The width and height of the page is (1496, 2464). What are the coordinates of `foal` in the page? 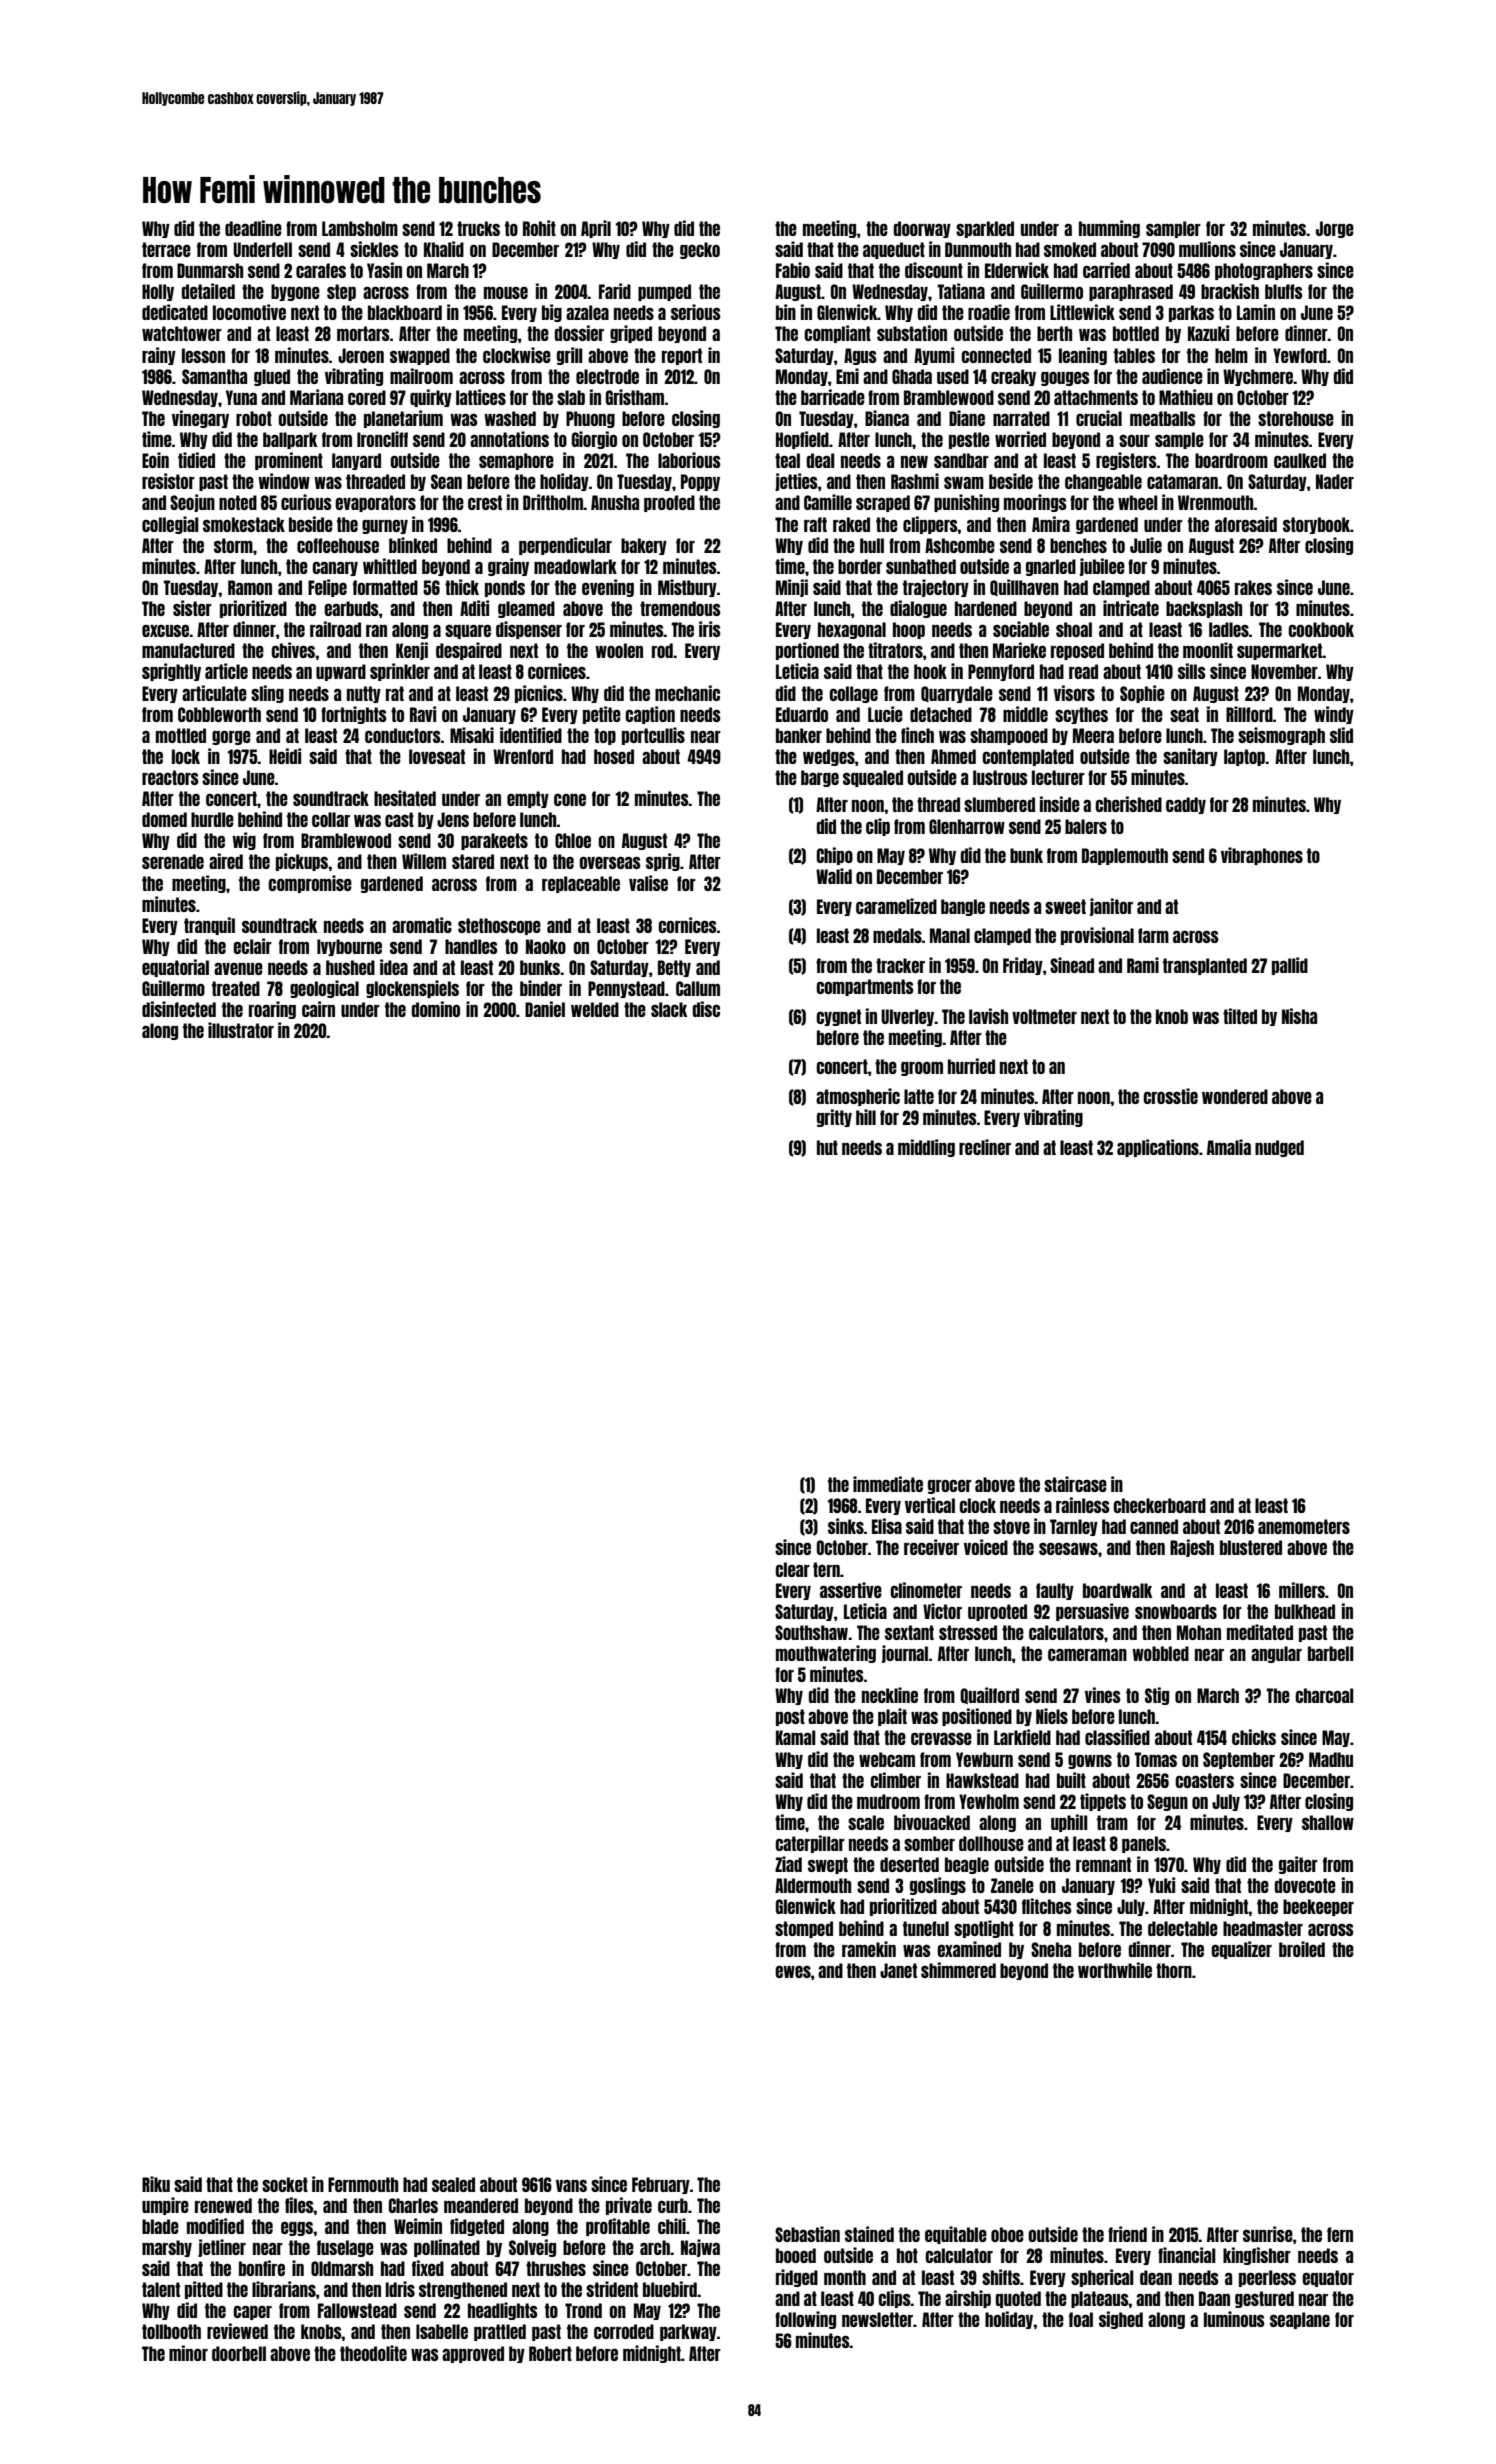 It's located at (1081, 2319).
